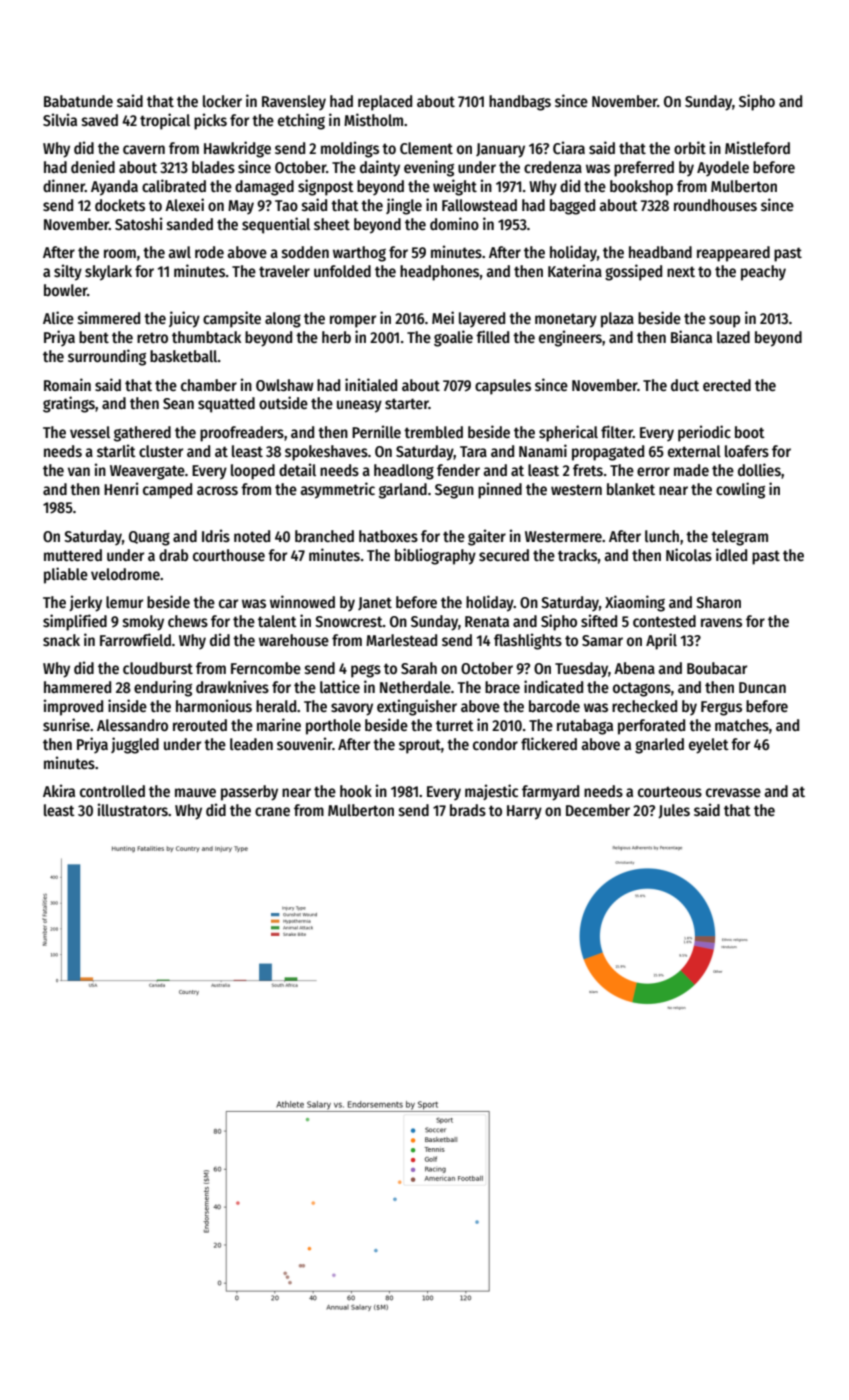 This screenshot has height=1400, width=849. What do you see at coordinates (439, 273) in the screenshot?
I see `headphones` at bounding box center [439, 273].
